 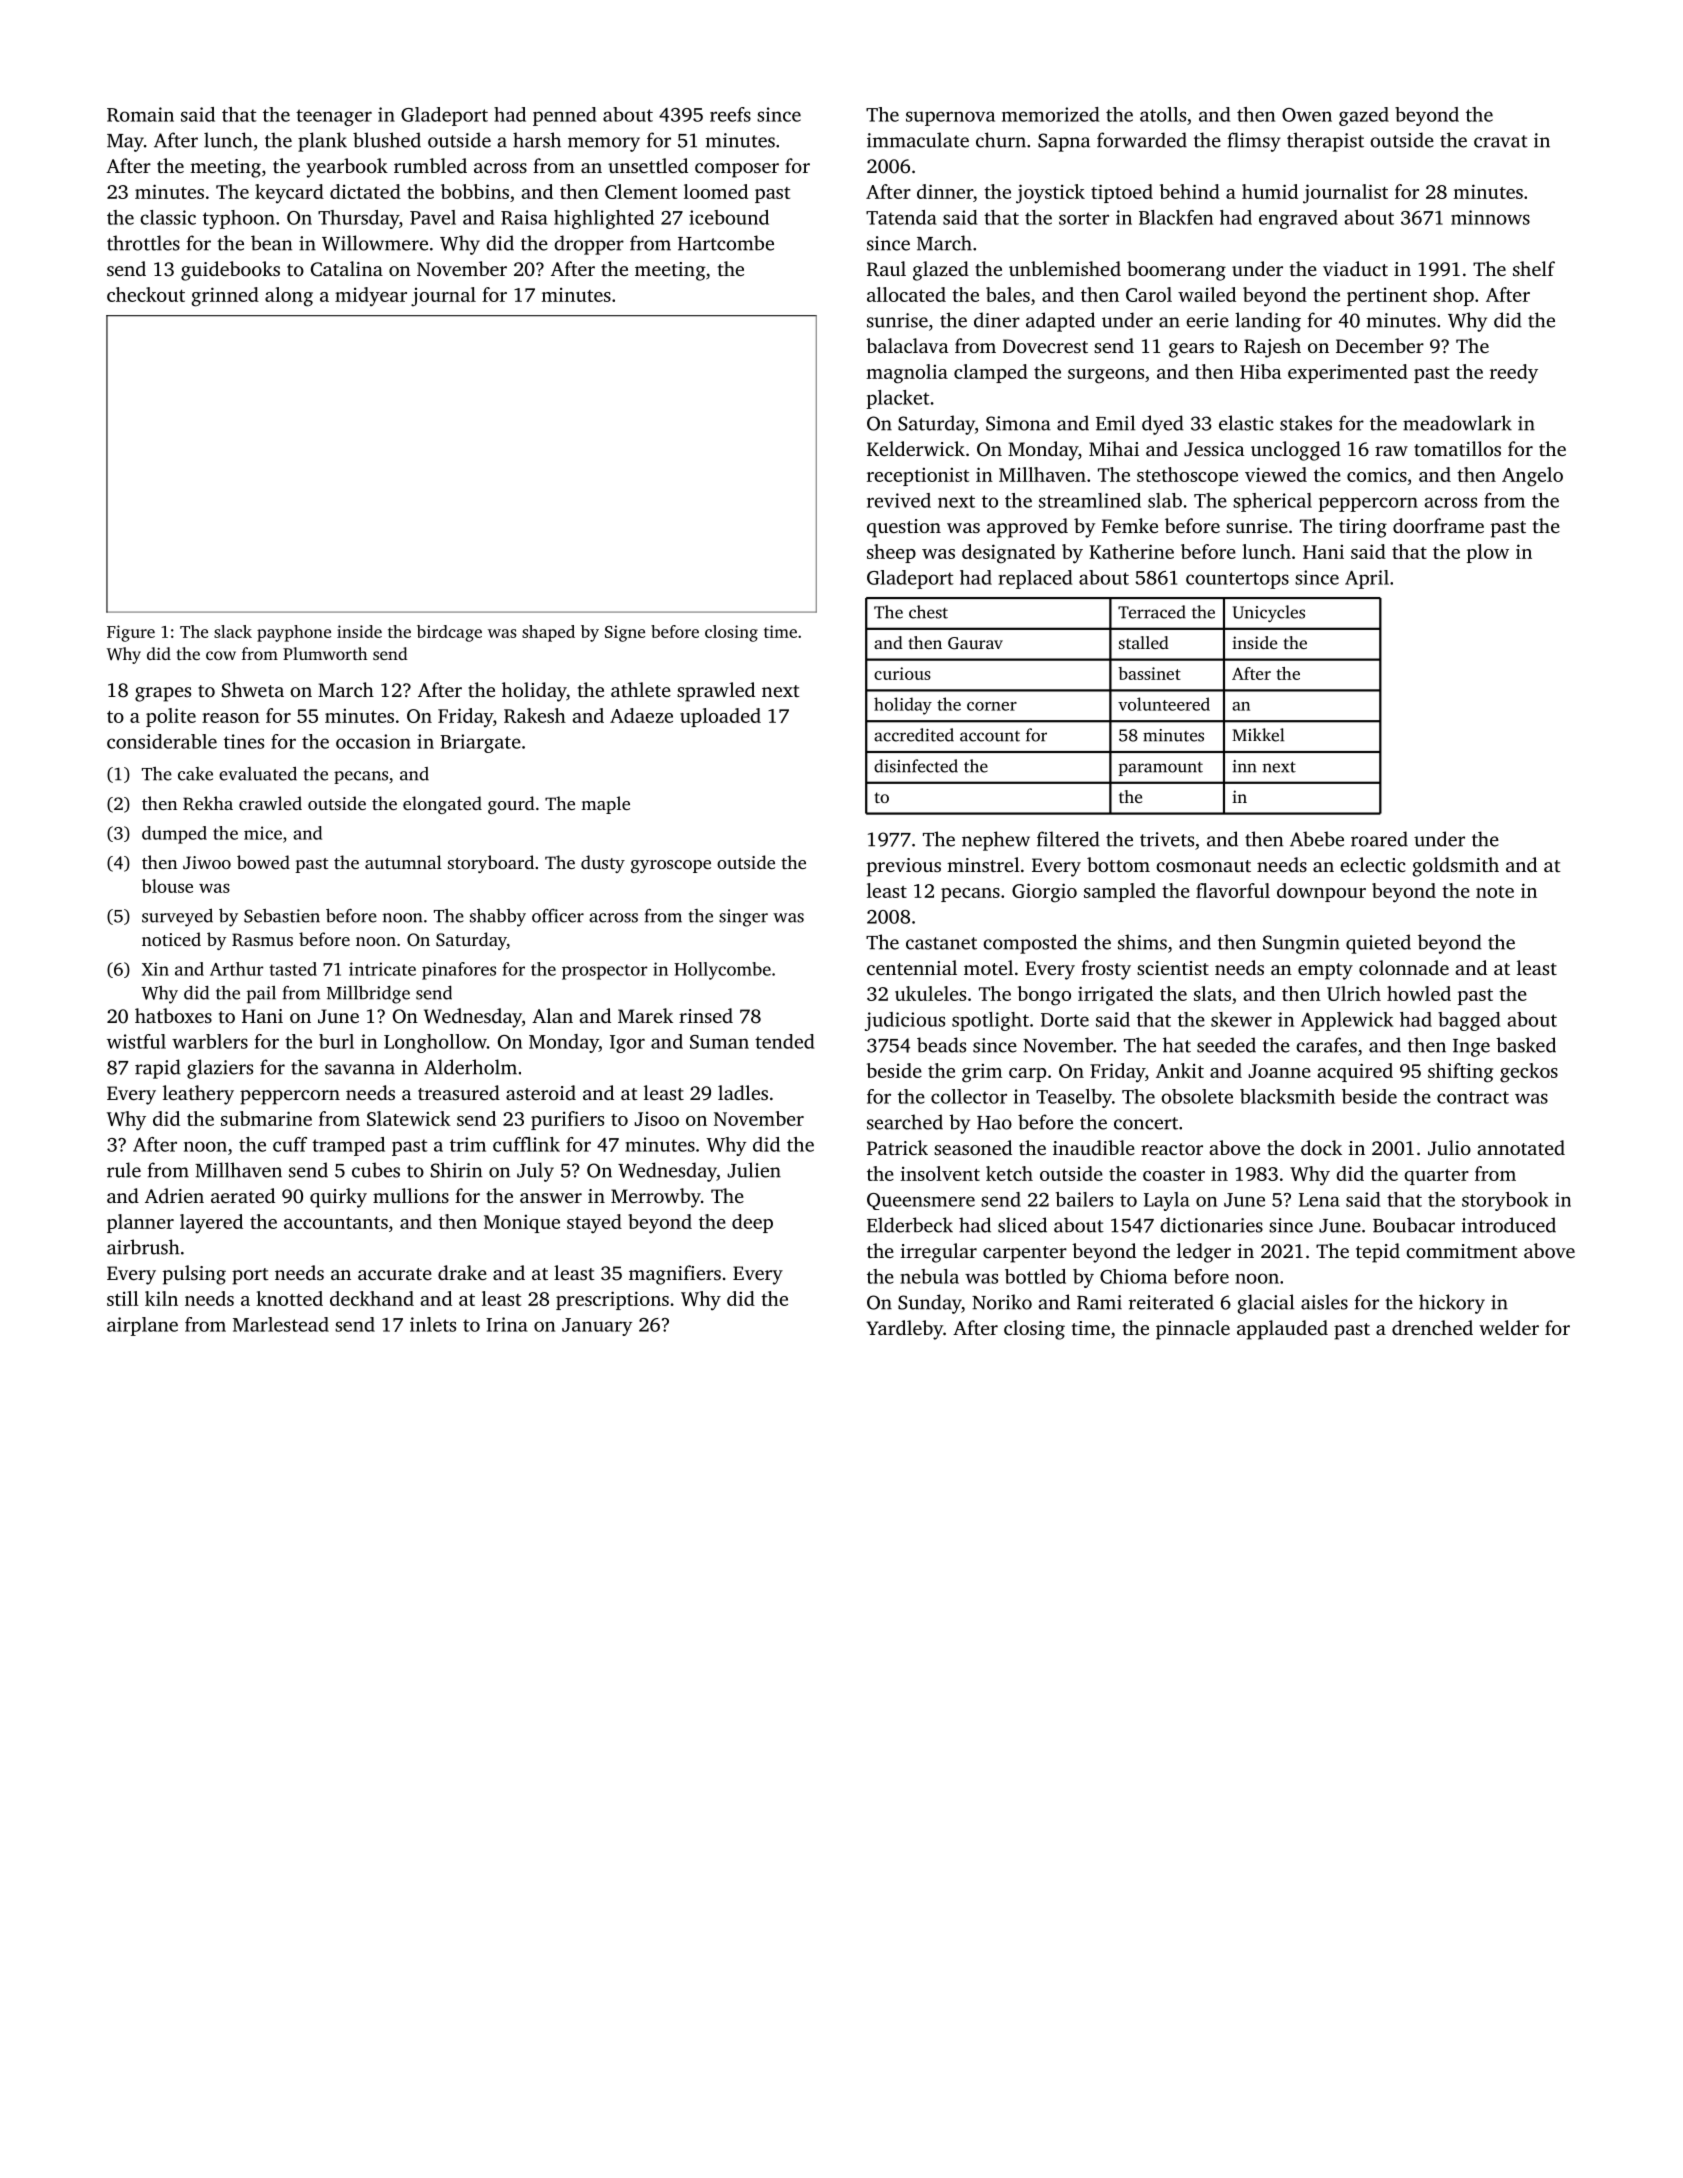 What do you see at coordinates (730, 114) in the image?
I see `reefs` at bounding box center [730, 114].
